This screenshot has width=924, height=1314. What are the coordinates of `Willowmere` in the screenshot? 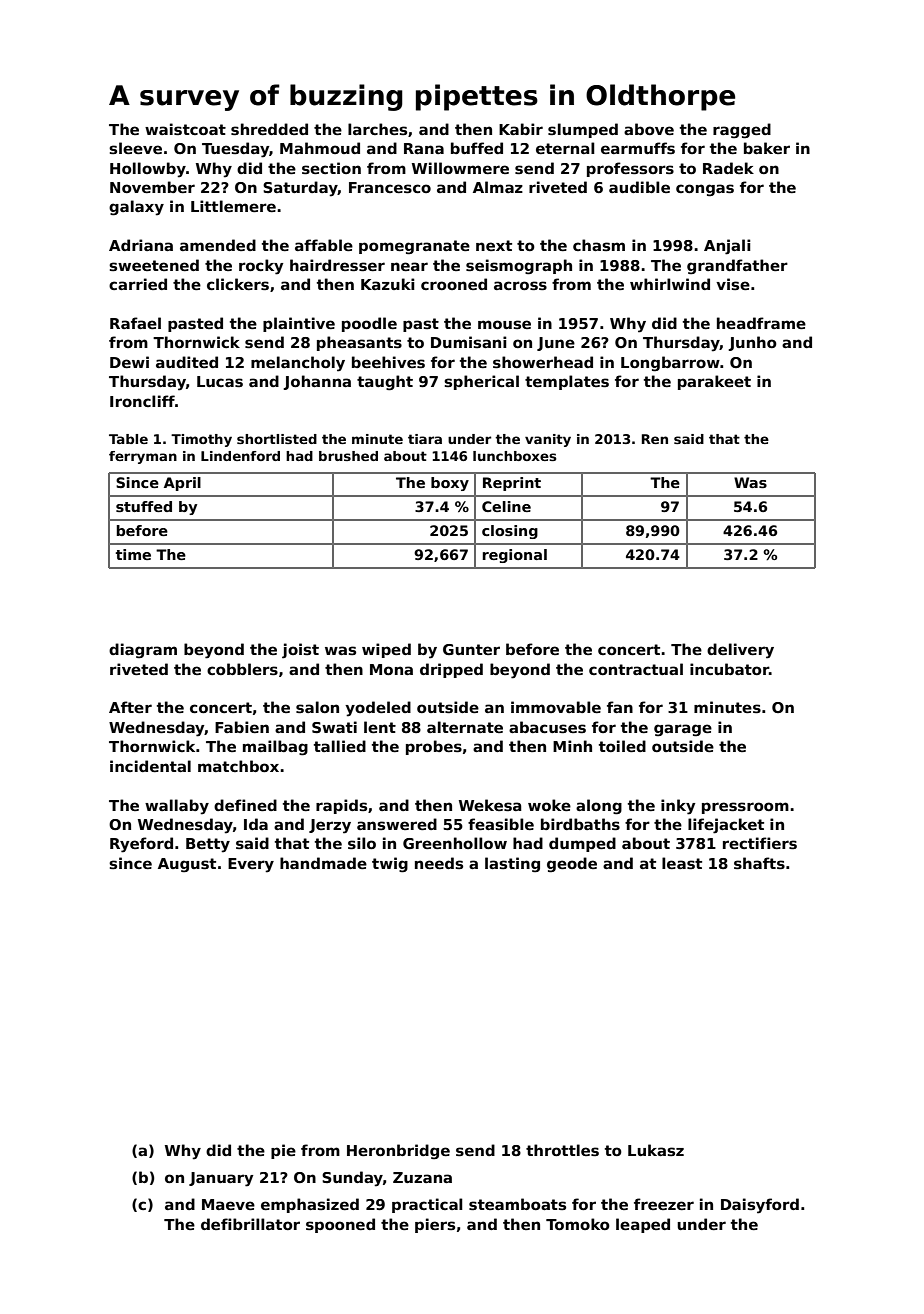 It's located at (460, 168).
